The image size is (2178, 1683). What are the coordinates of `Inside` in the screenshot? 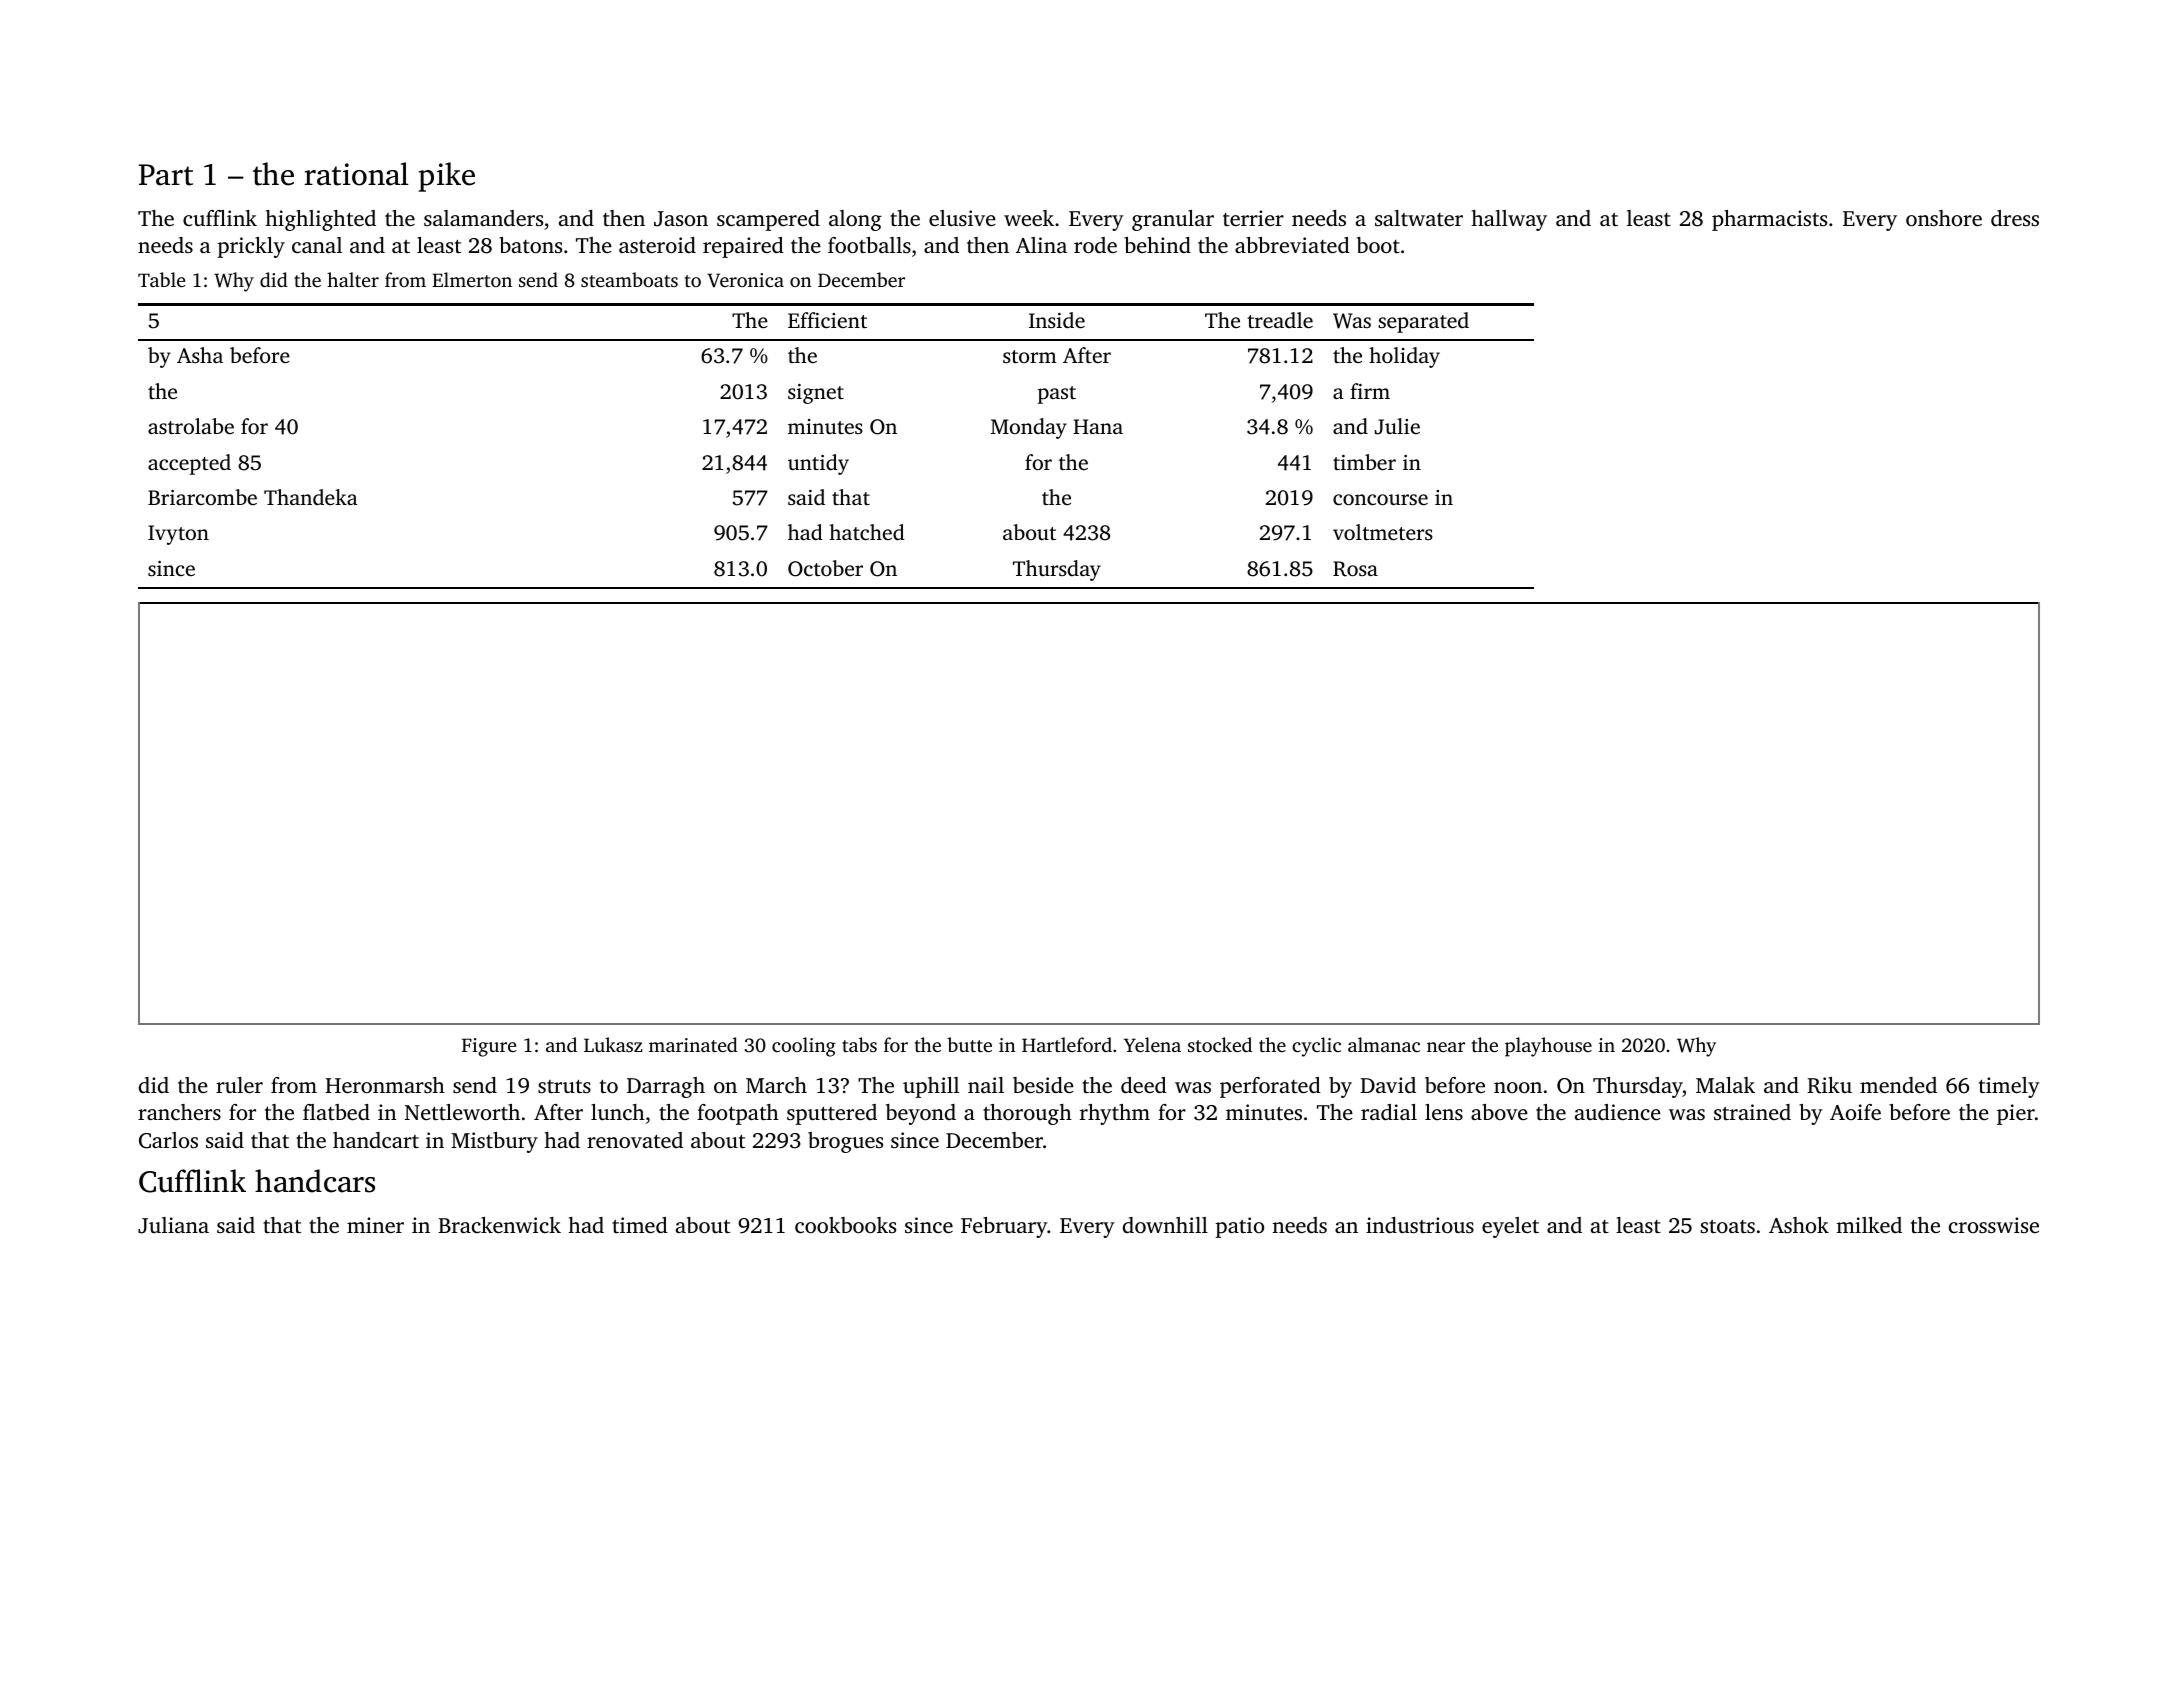 It's located at (1057, 320).
